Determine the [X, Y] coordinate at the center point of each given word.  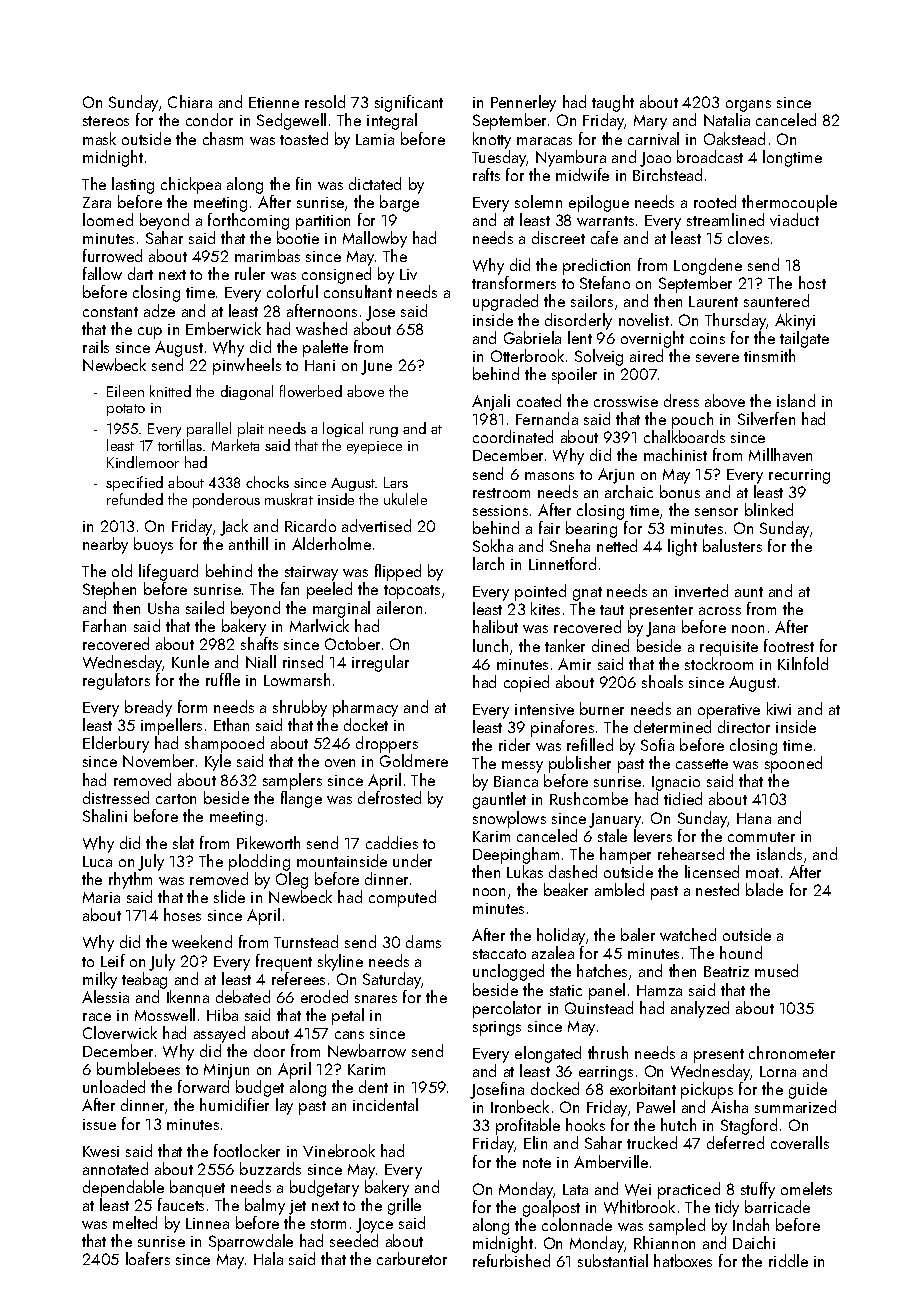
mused [776, 970]
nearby [105, 545]
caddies [392, 842]
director [744, 726]
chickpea [191, 185]
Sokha [493, 545]
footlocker [247, 1150]
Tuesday [499, 158]
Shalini [105, 815]
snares [376, 999]
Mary [650, 122]
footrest [789, 645]
